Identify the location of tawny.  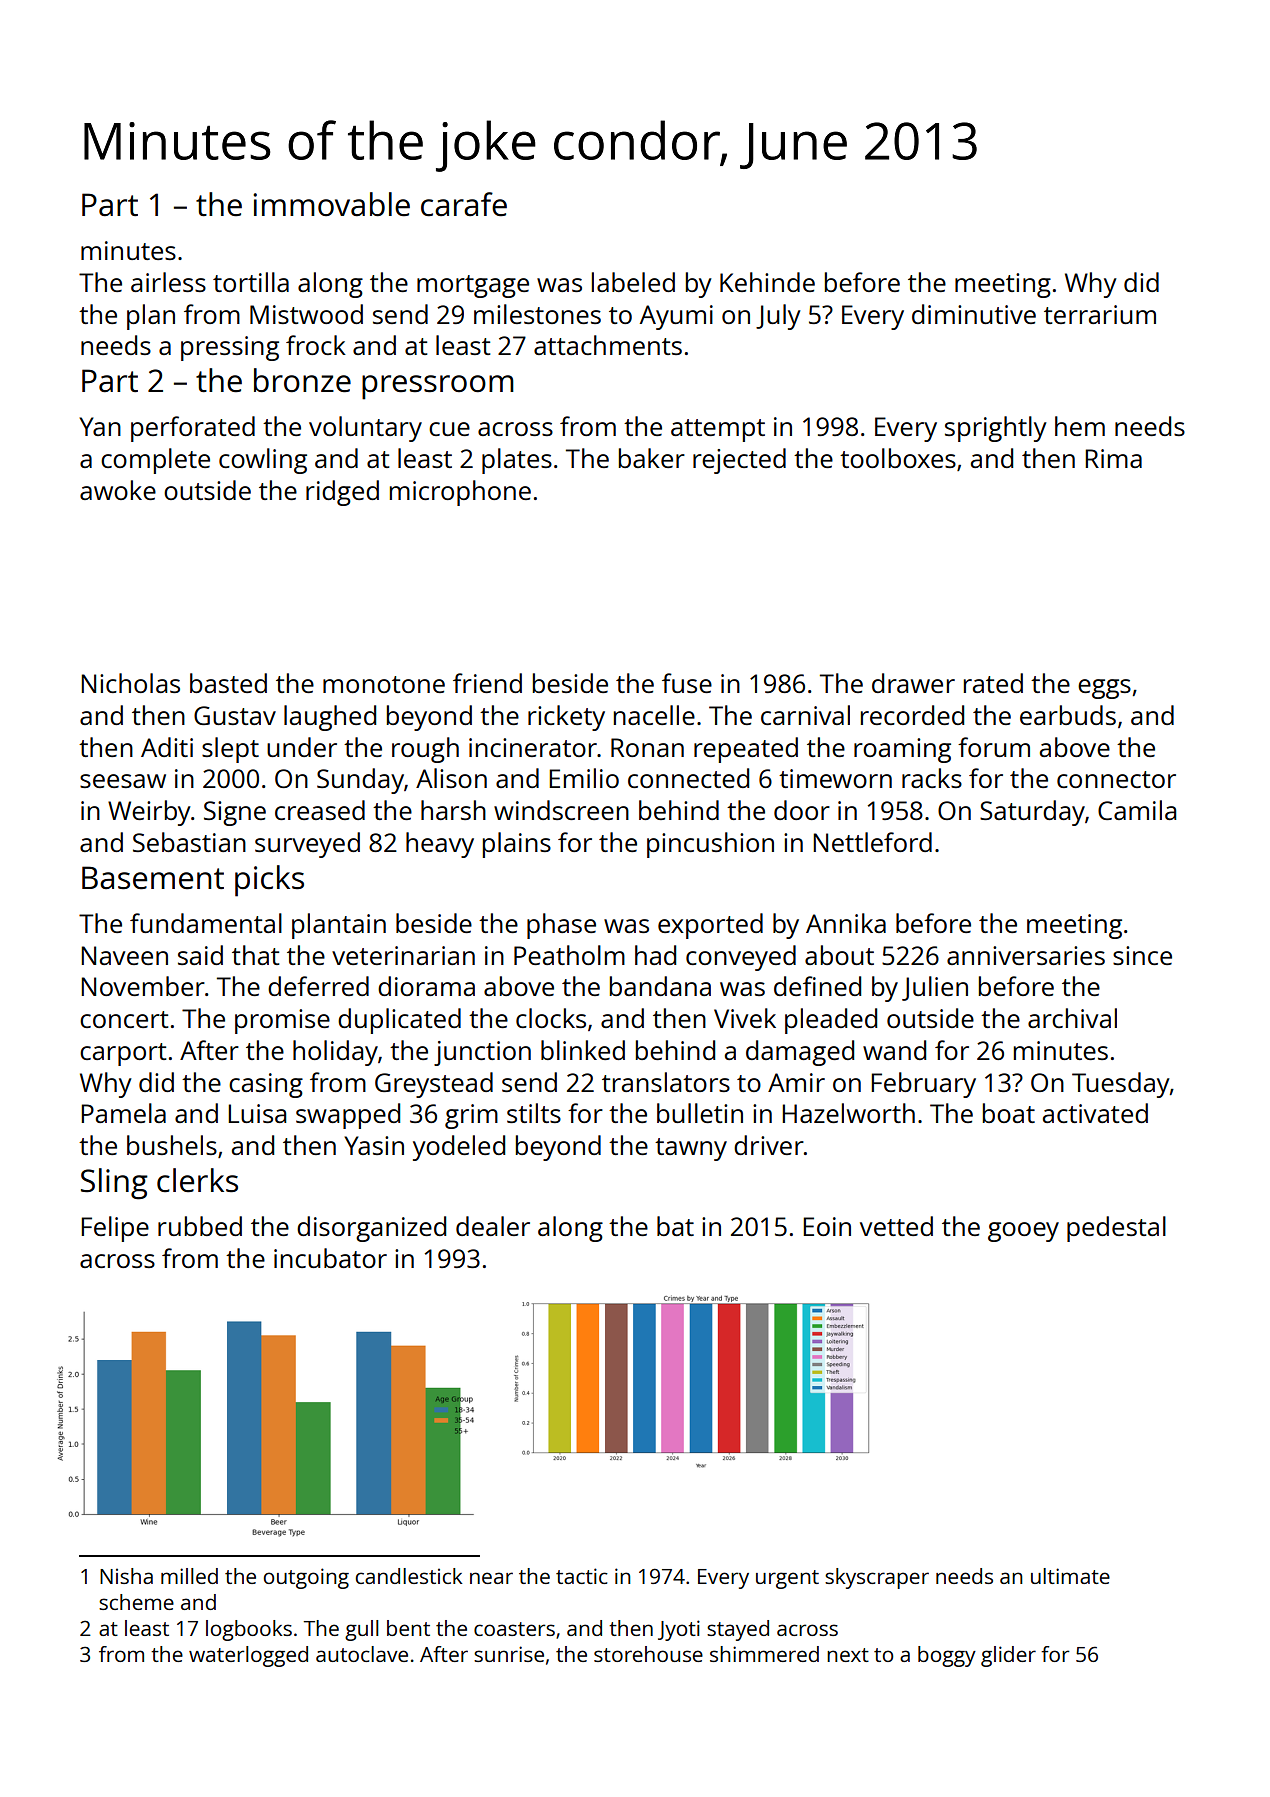
(691, 1149).
